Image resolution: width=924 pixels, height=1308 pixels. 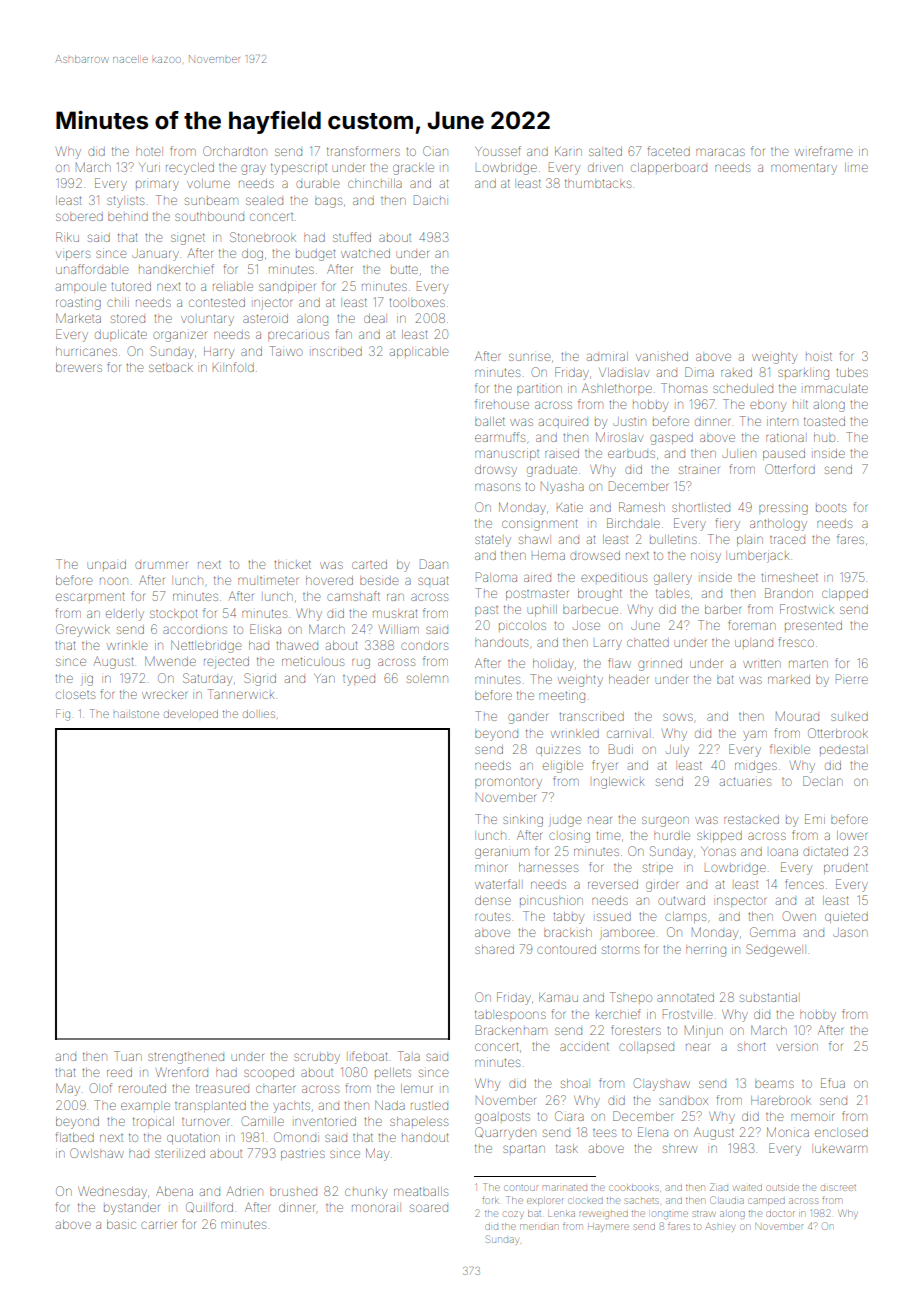 What do you see at coordinates (739, 453) in the document?
I see `Julien` at bounding box center [739, 453].
